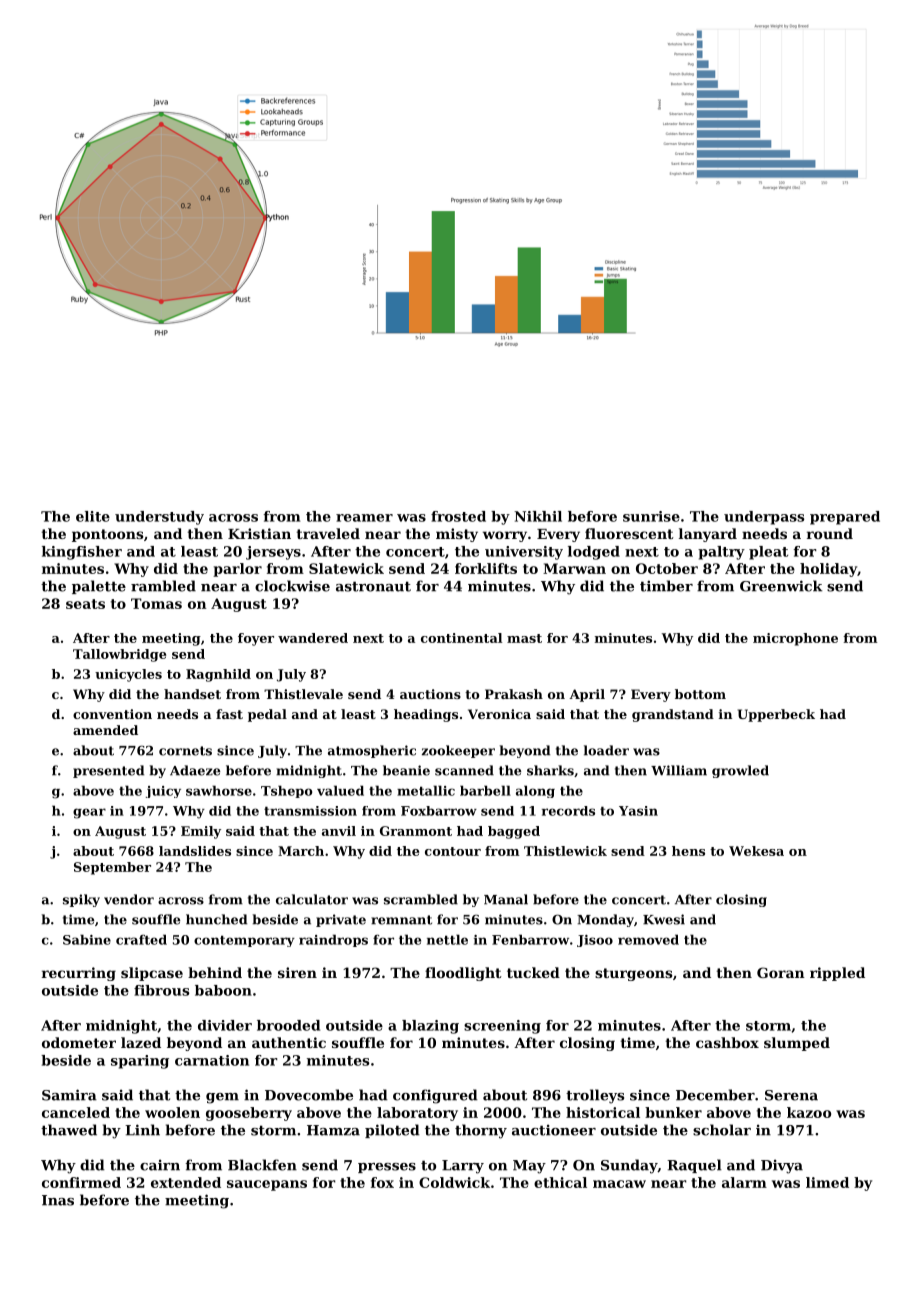 The height and width of the image is (1308, 924). I want to click on spiky, so click(81, 900).
